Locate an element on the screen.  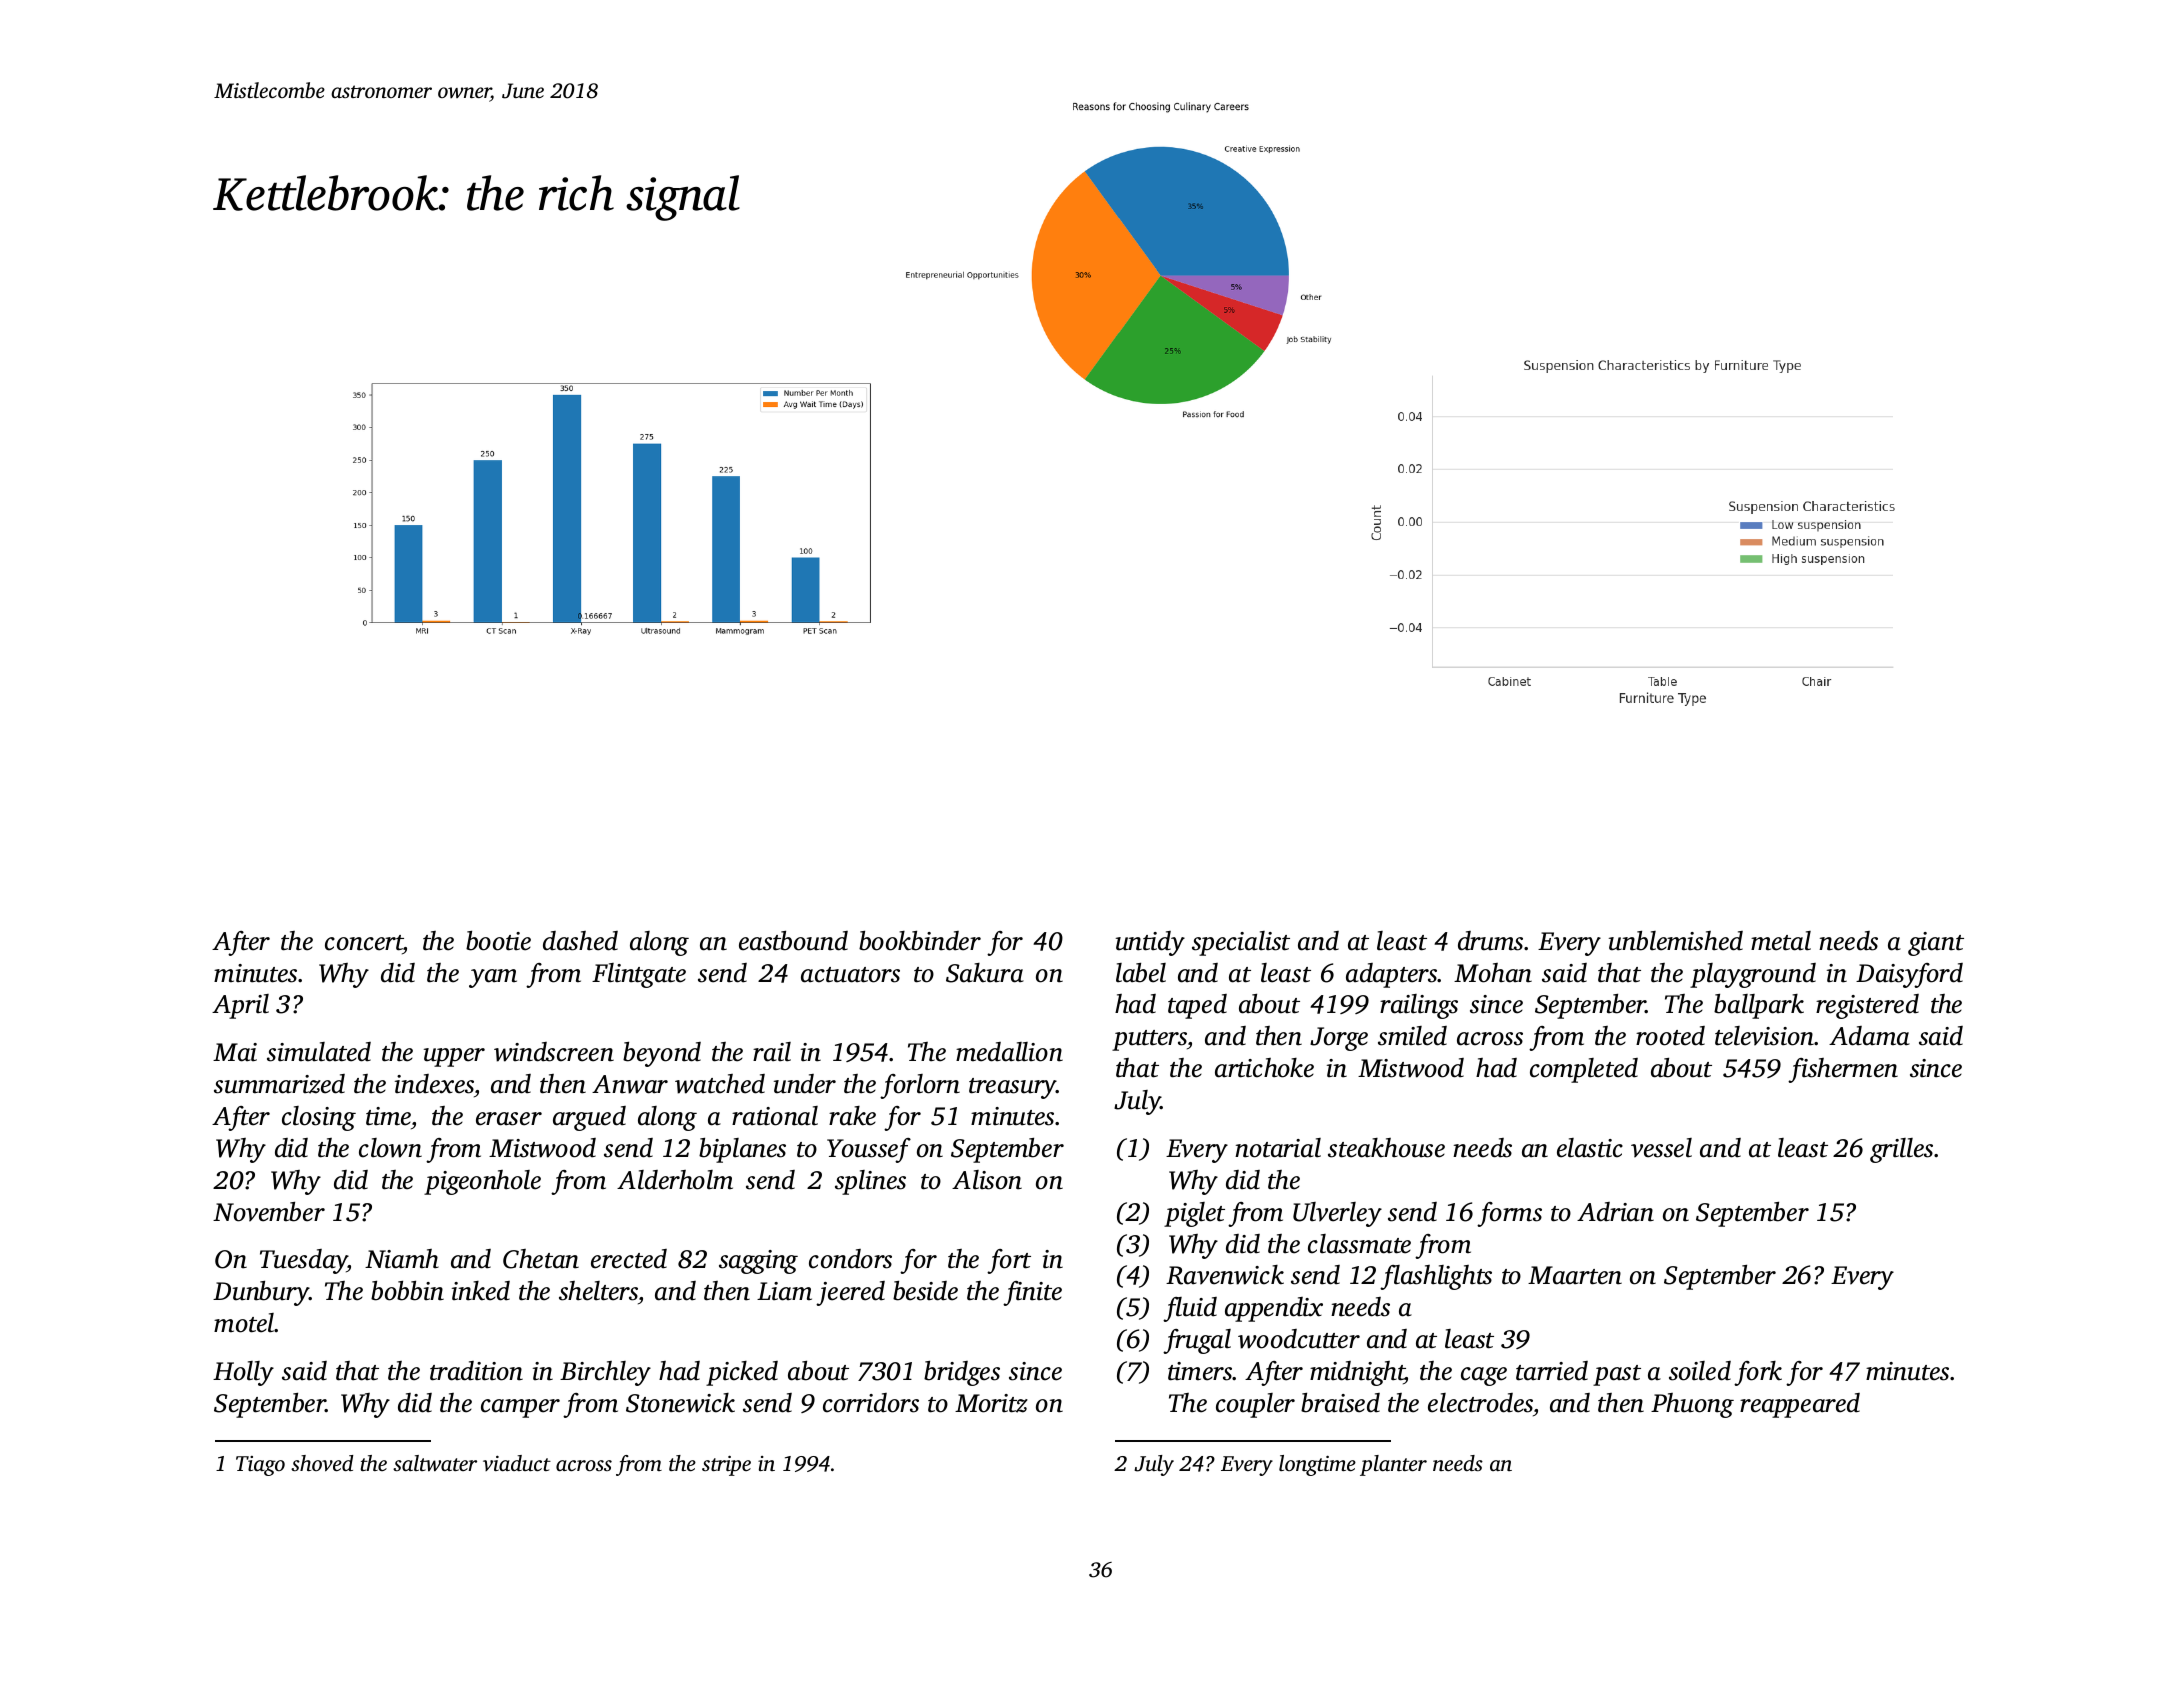
registered is located at coordinates (1867, 1006).
